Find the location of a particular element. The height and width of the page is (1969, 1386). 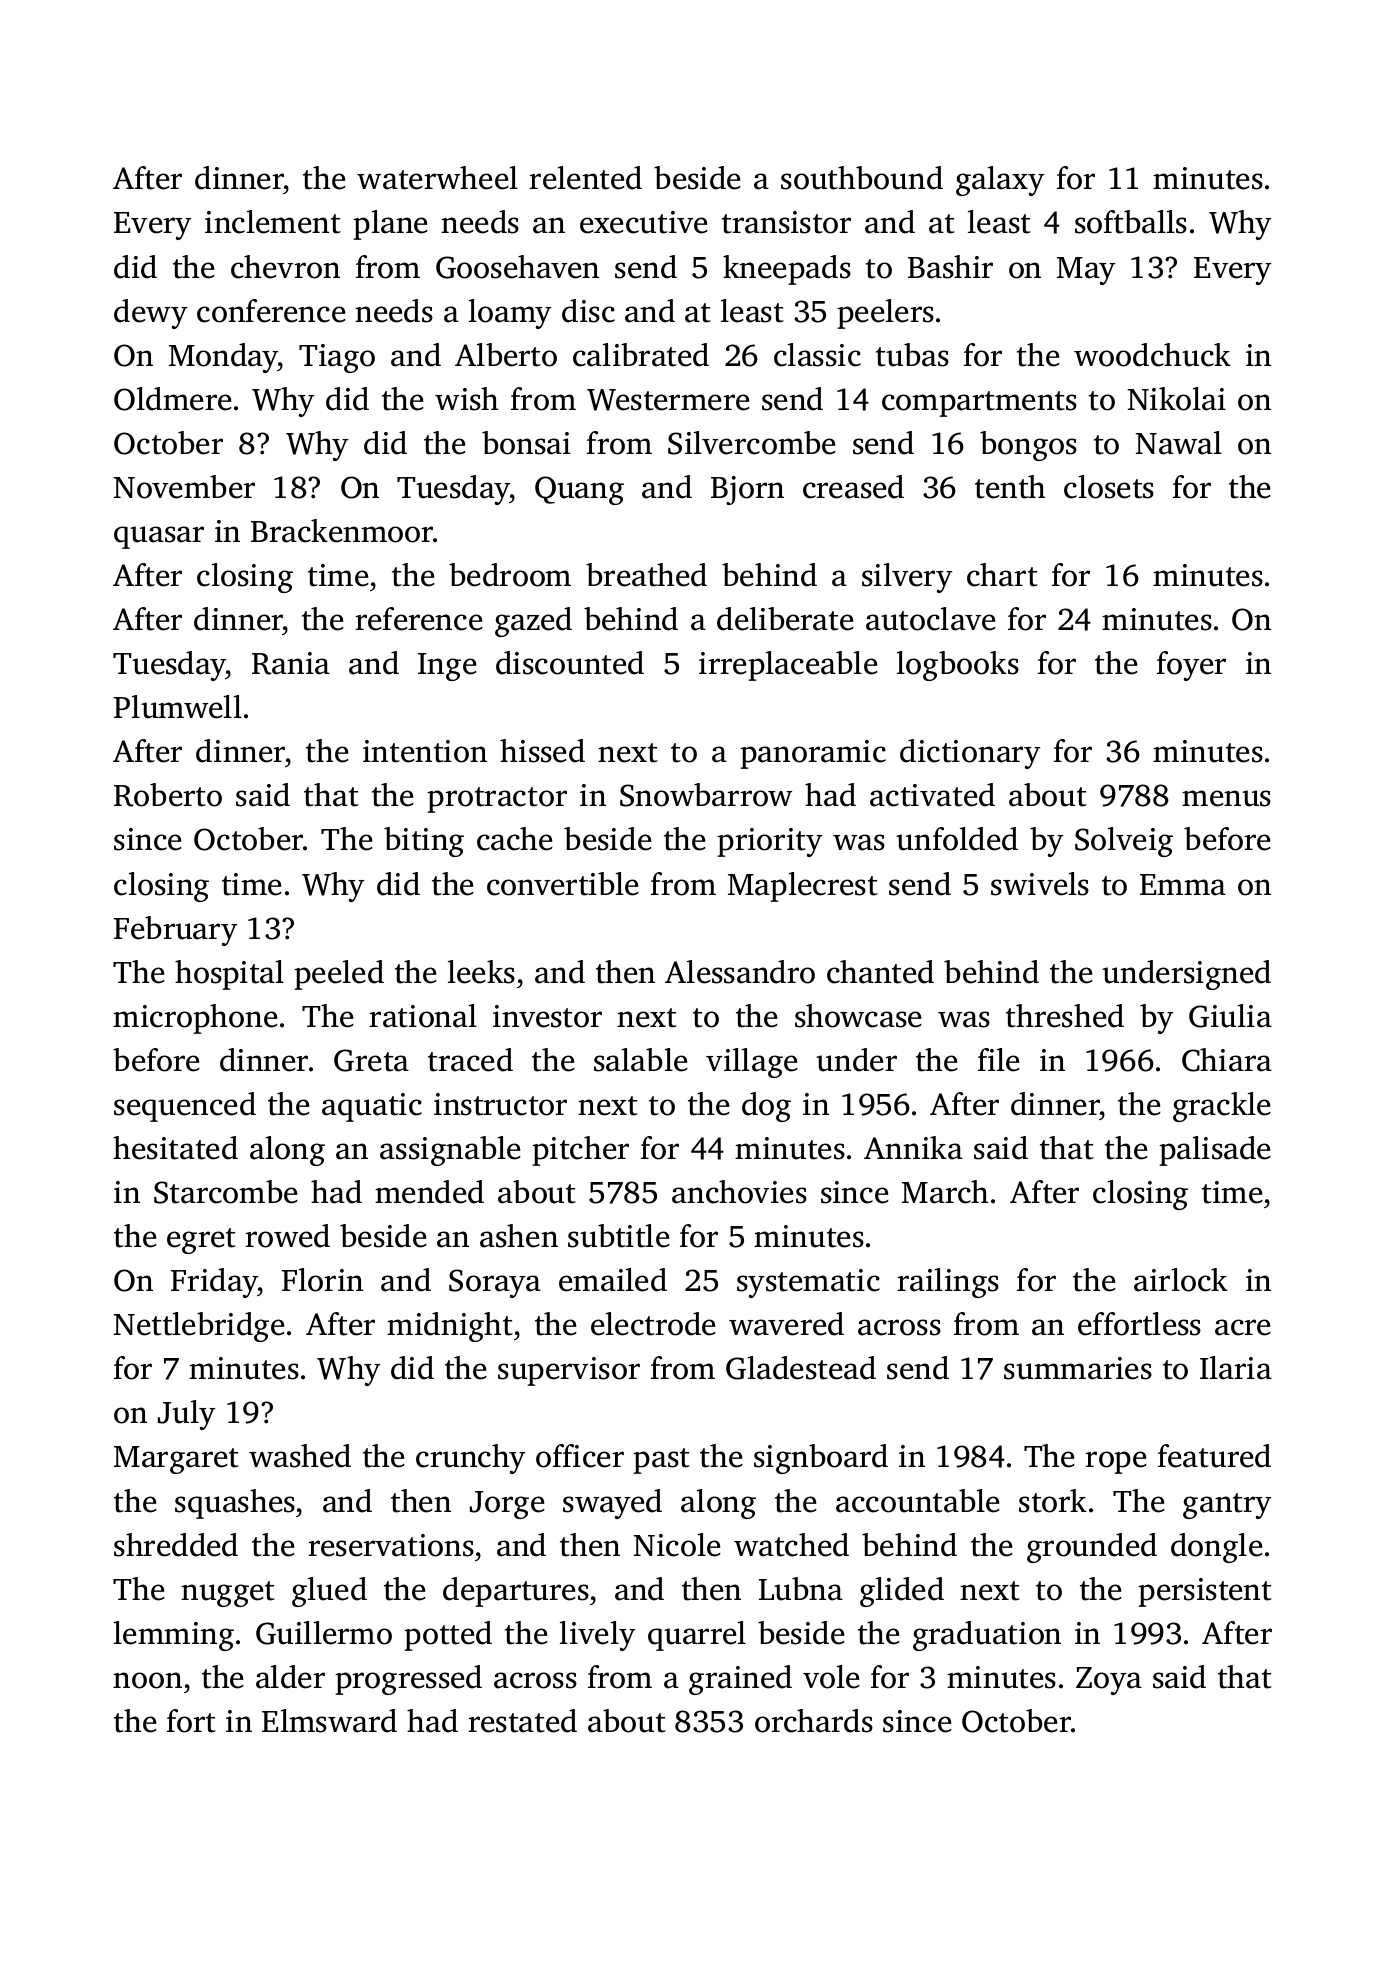

file is located at coordinates (999, 1060).
